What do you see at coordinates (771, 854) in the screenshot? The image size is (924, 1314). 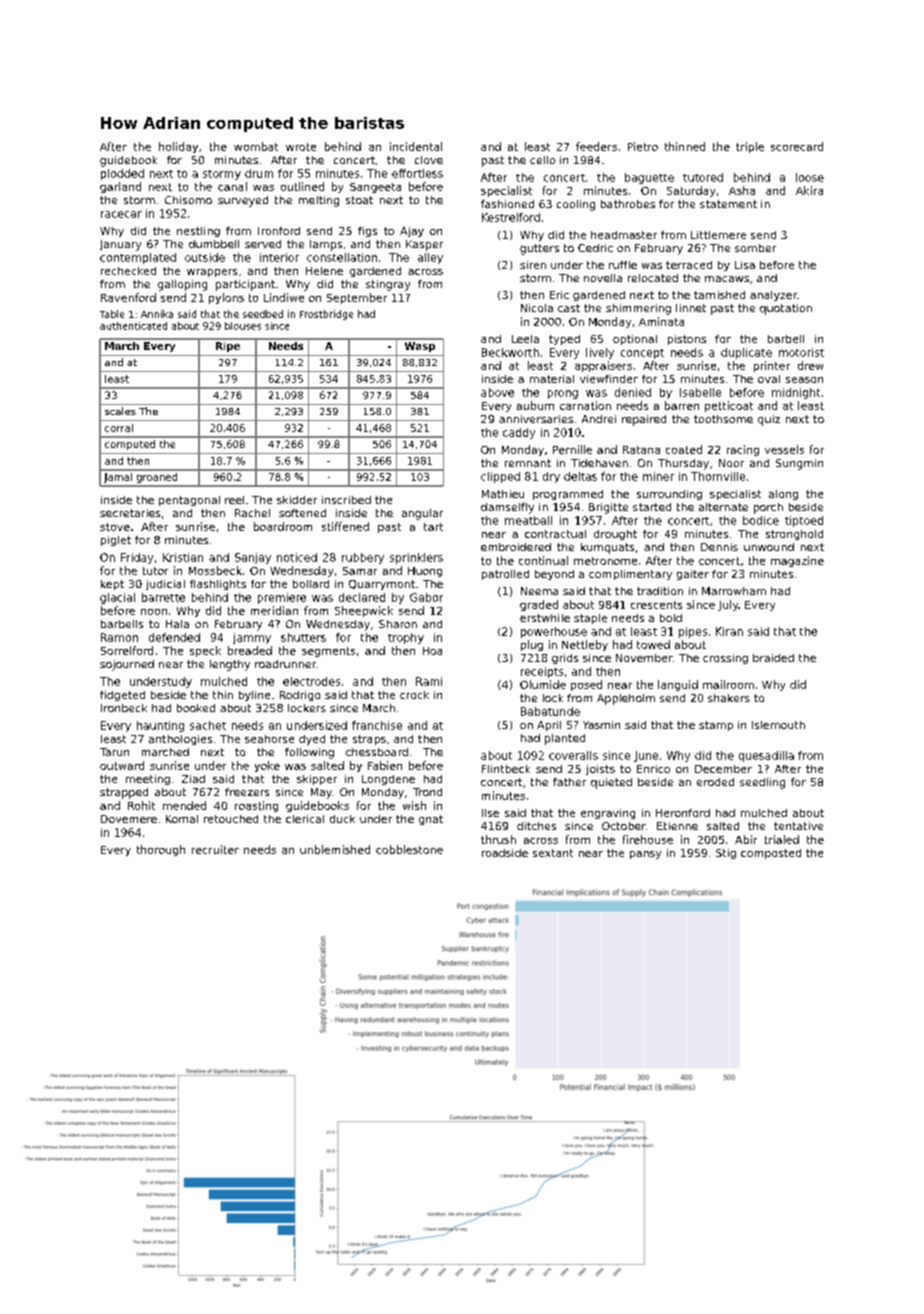 I see `composted` at bounding box center [771, 854].
